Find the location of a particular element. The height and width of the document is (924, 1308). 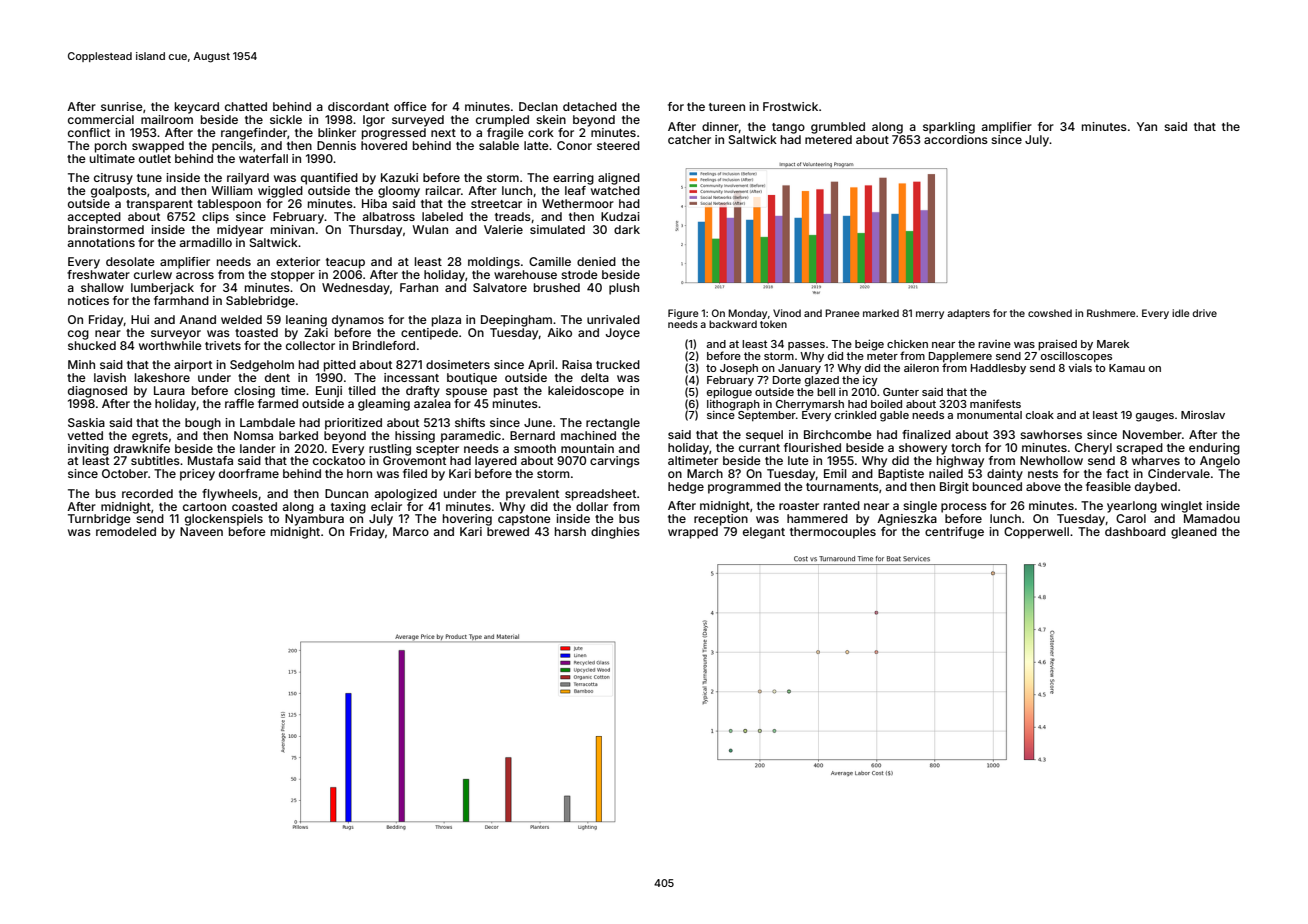

dark is located at coordinates (627, 229).
